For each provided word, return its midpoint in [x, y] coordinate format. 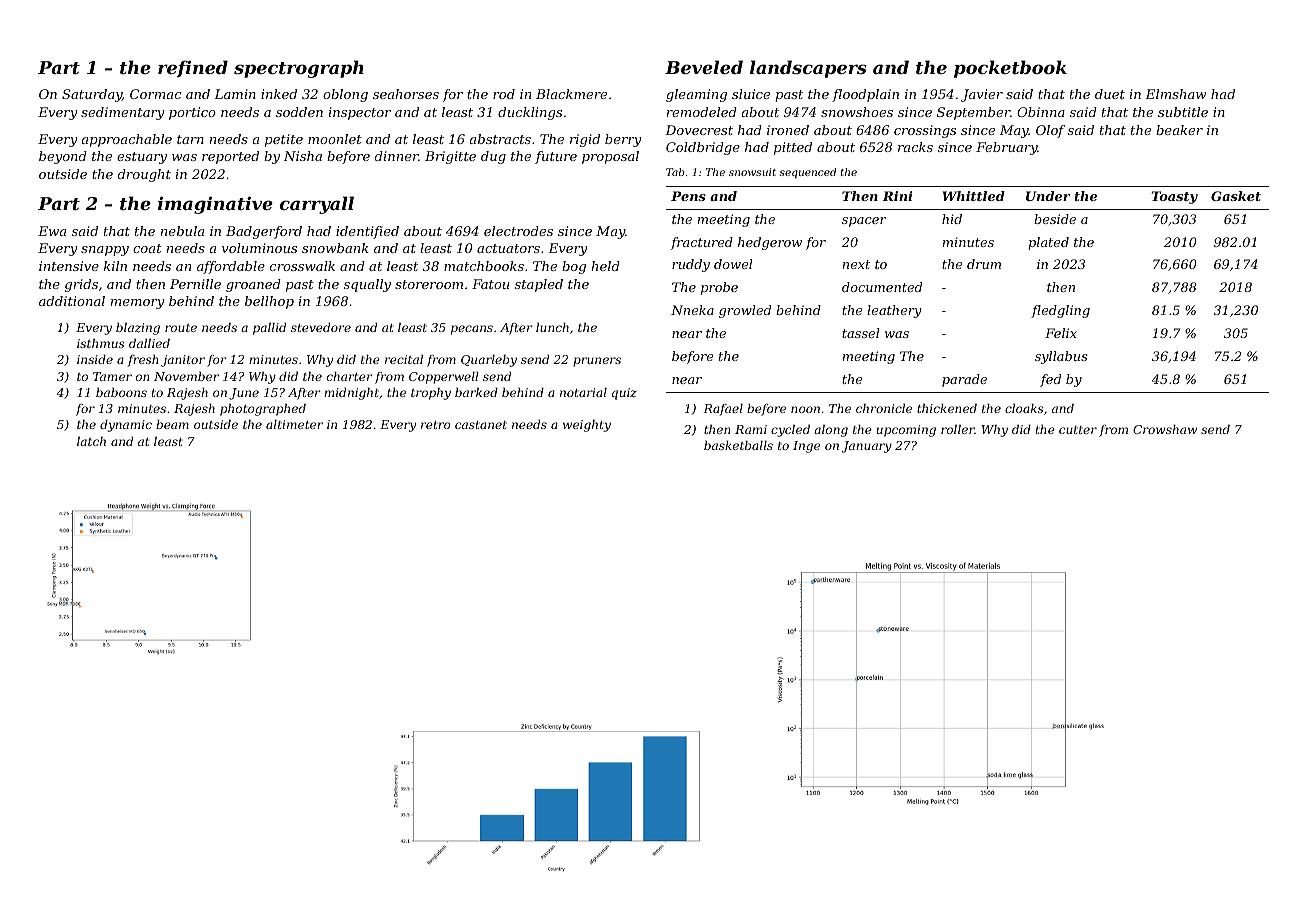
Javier [982, 95]
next [856, 264]
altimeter [294, 424]
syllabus [1061, 357]
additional [72, 301]
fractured [702, 243]
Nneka [692, 310]
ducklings [530, 113]
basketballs [738, 445]
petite [284, 140]
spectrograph [299, 69]
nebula [182, 231]
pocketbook [1010, 69]
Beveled [704, 67]
